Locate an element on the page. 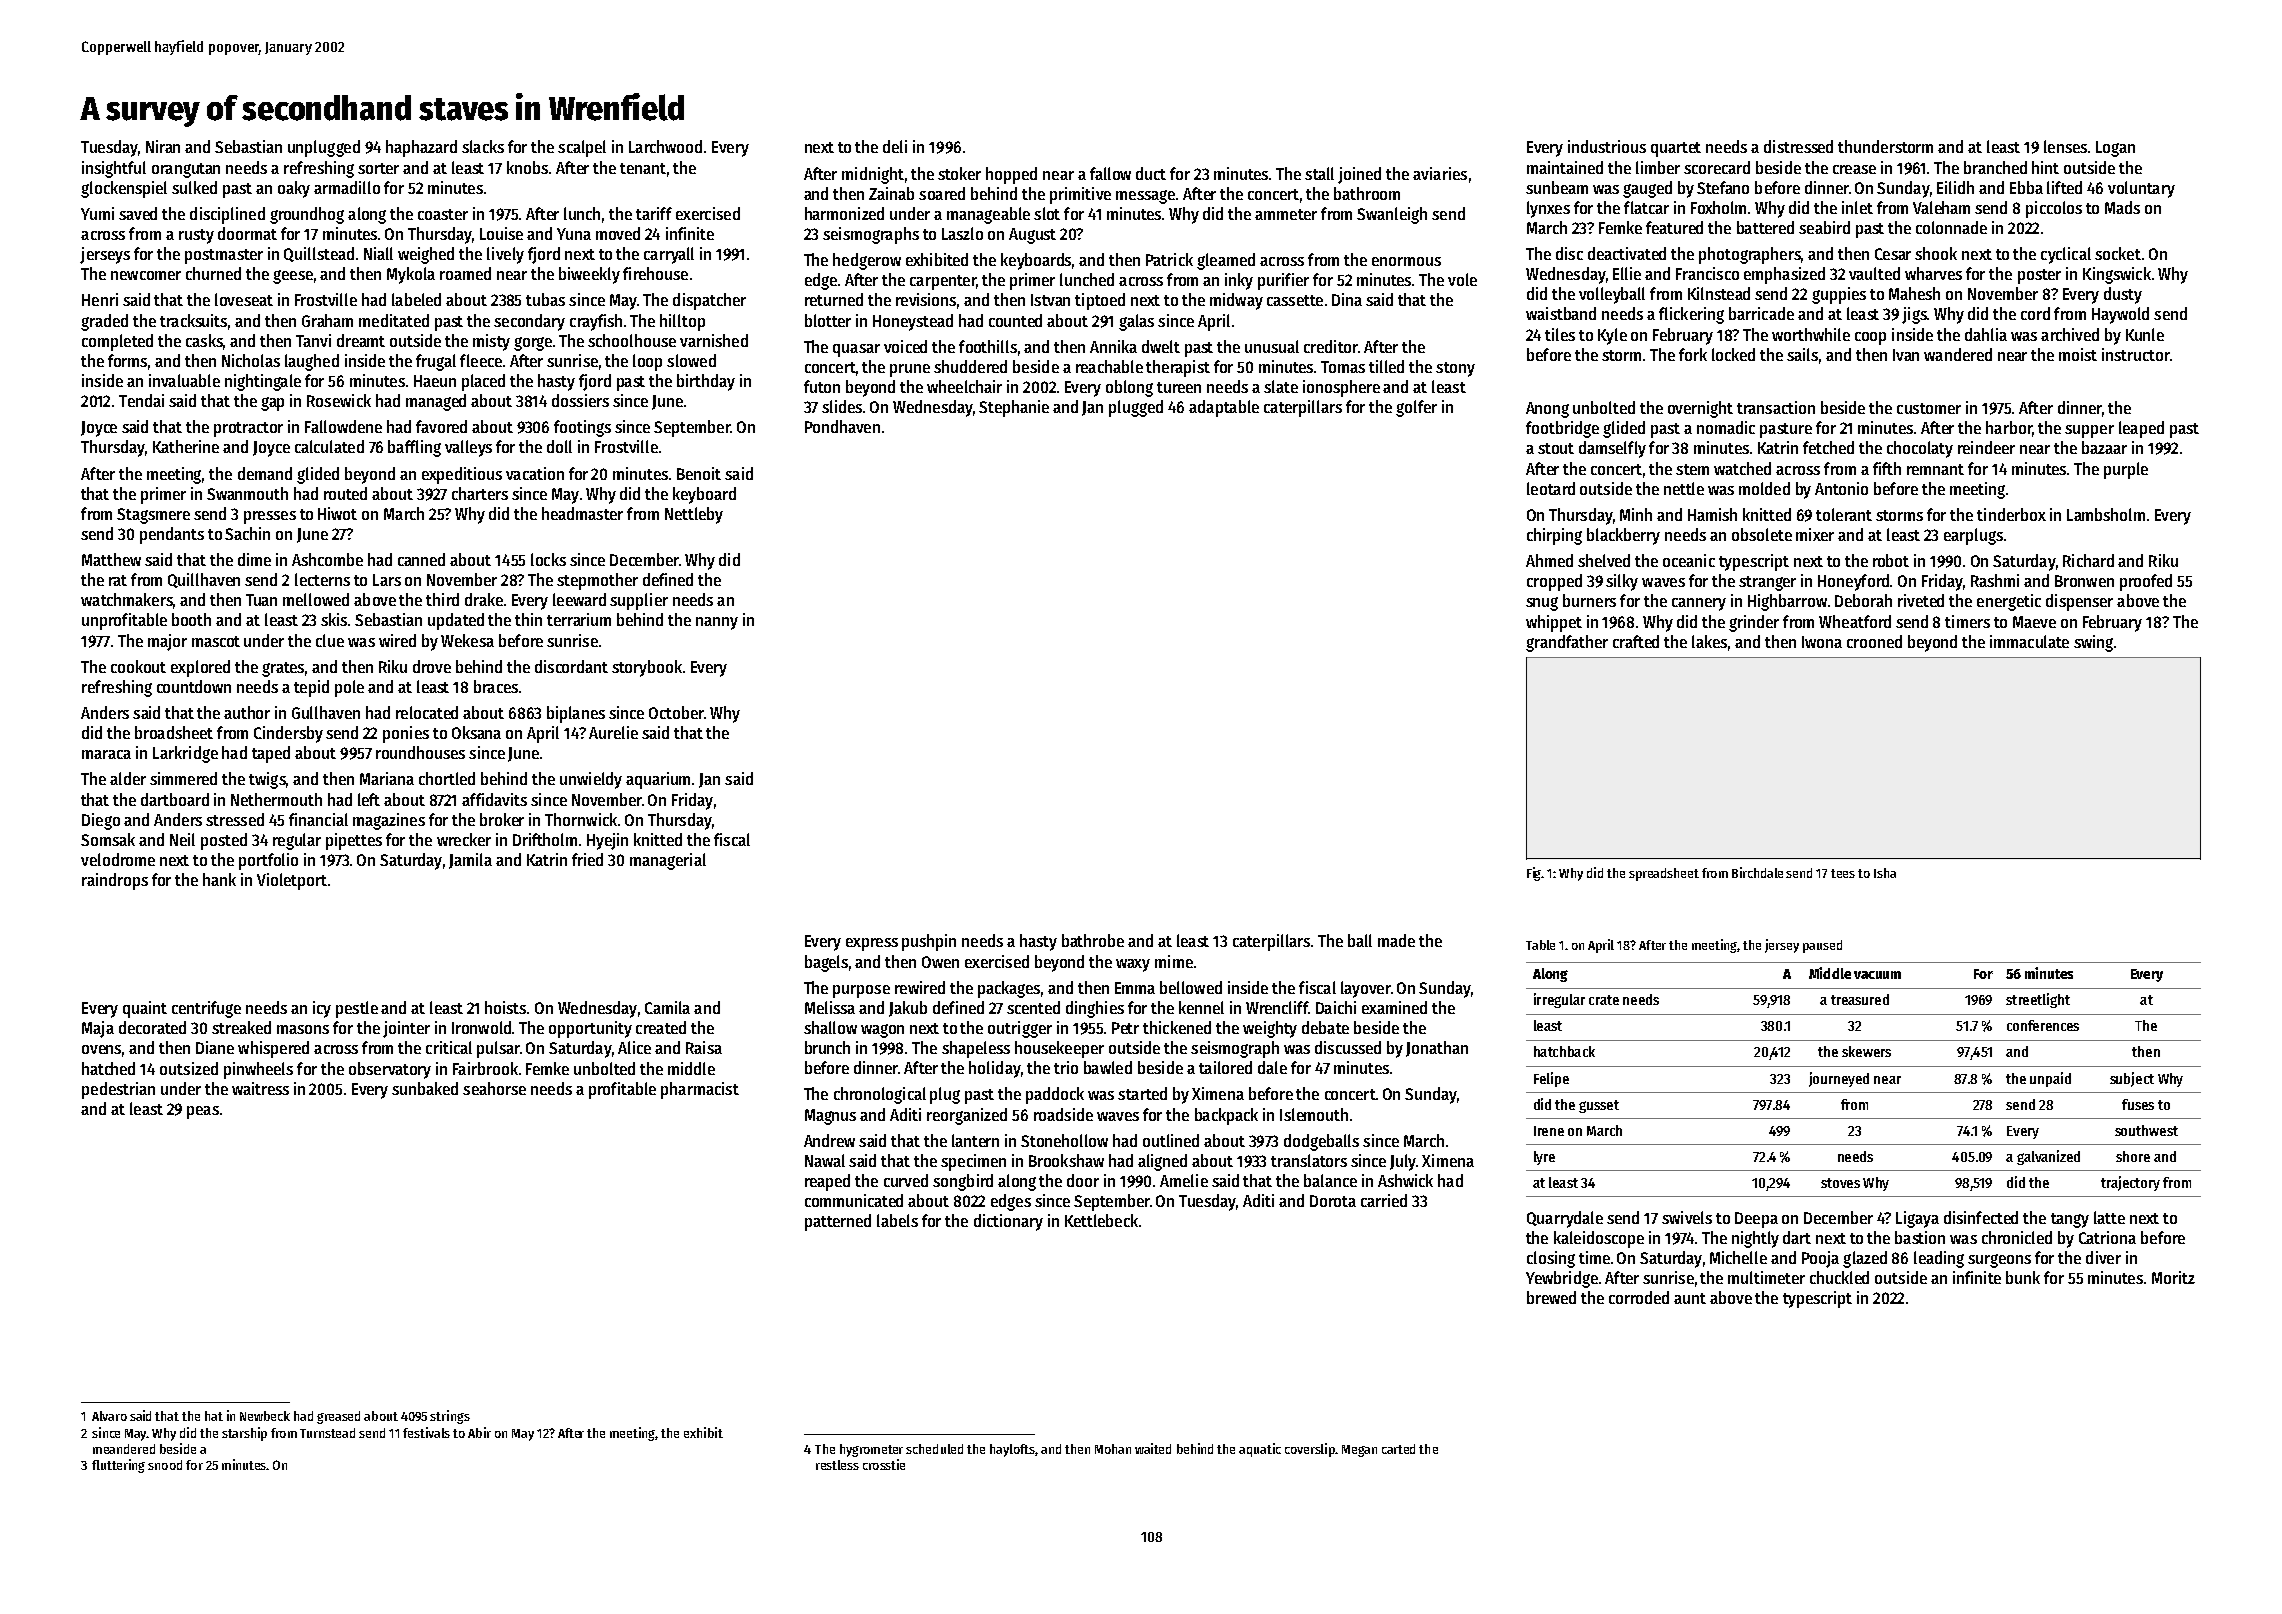 The image size is (2282, 1614). swing is located at coordinates (2093, 643).
